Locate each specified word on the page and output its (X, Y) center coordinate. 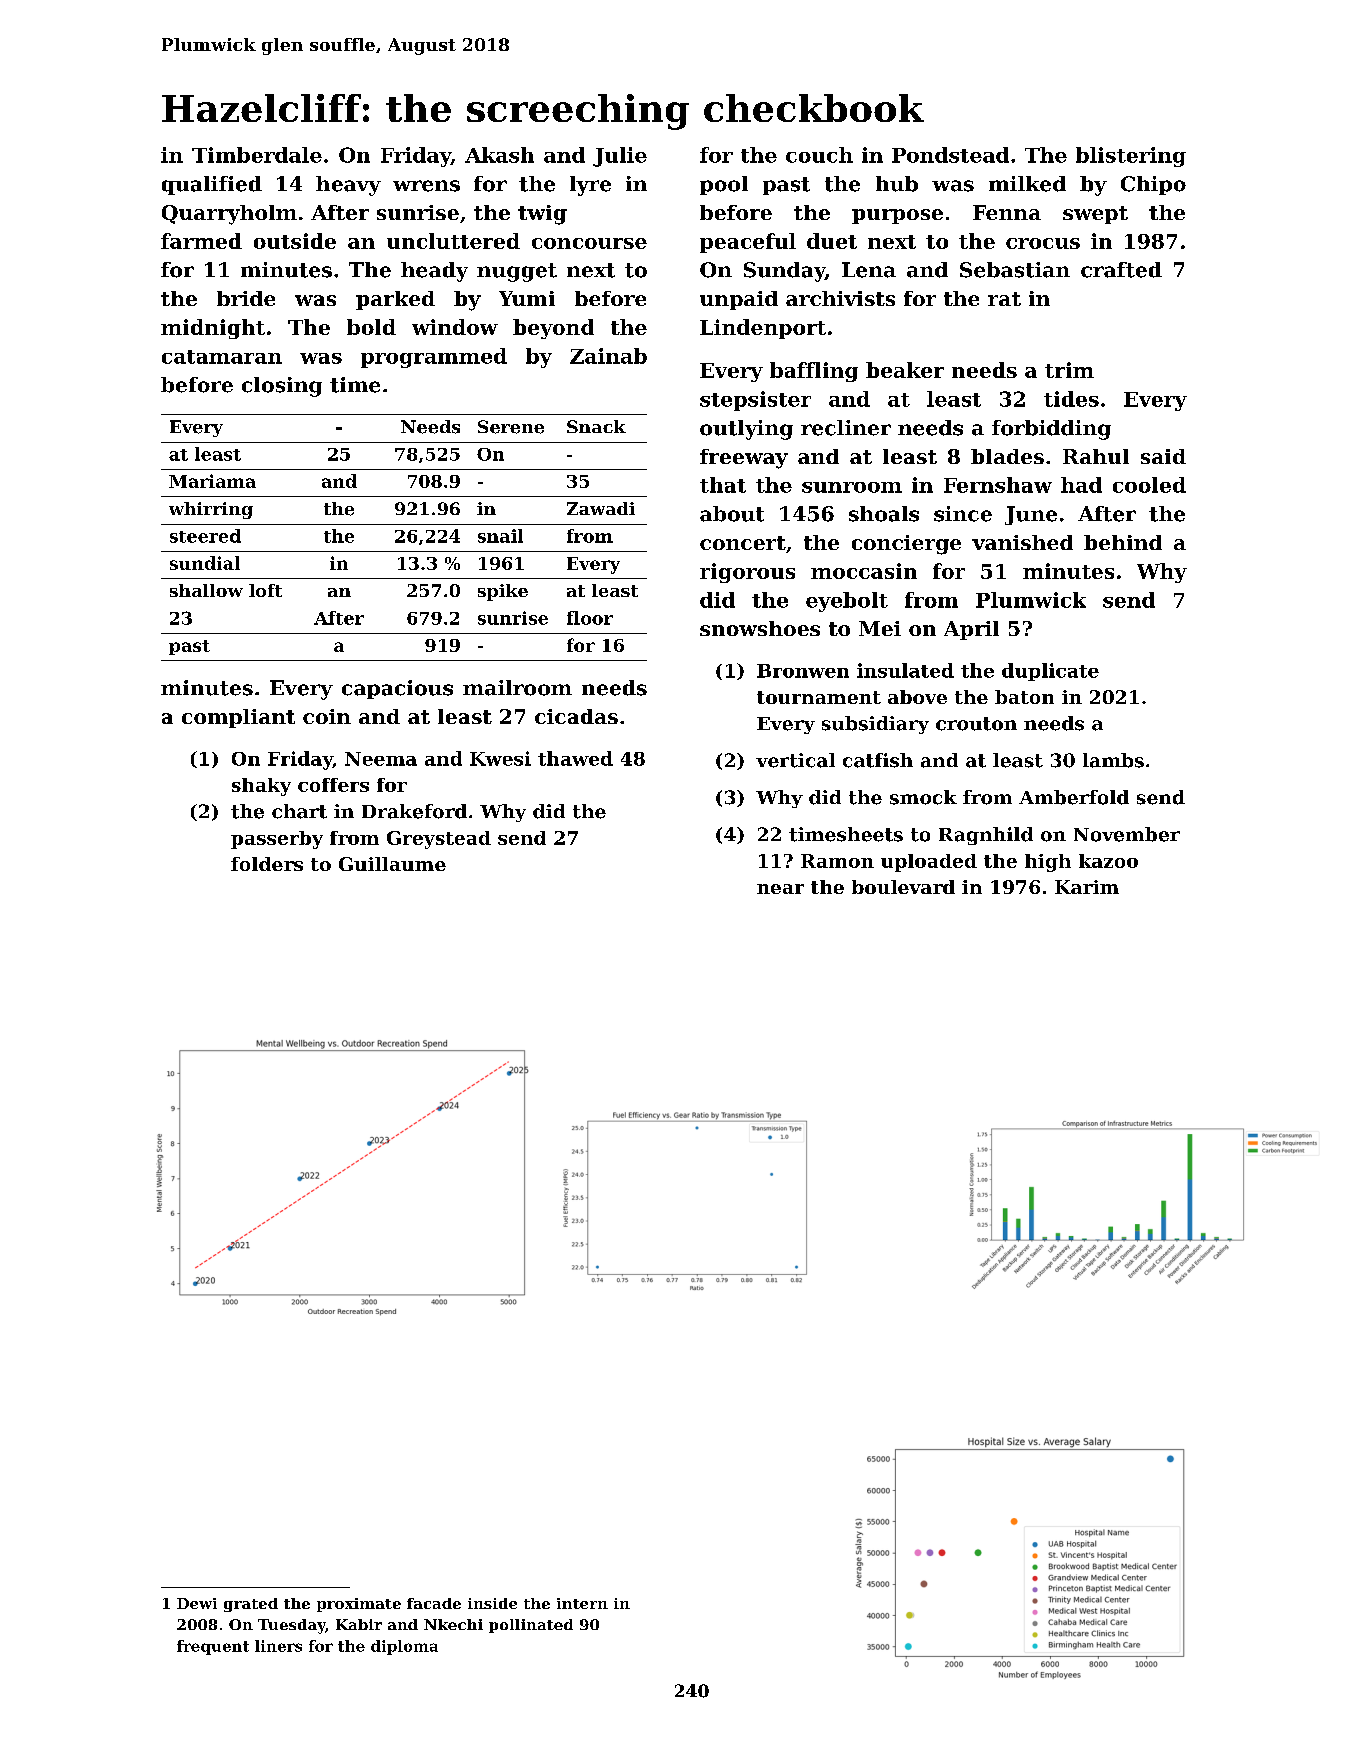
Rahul (1096, 456)
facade (434, 1603)
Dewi (197, 1603)
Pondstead (950, 155)
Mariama (212, 481)
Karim (1087, 887)
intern (582, 1603)
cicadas (576, 716)
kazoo (1108, 861)
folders (267, 864)
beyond (553, 329)
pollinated (531, 1626)
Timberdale (257, 155)
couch (819, 155)
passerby (277, 840)
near (780, 889)
